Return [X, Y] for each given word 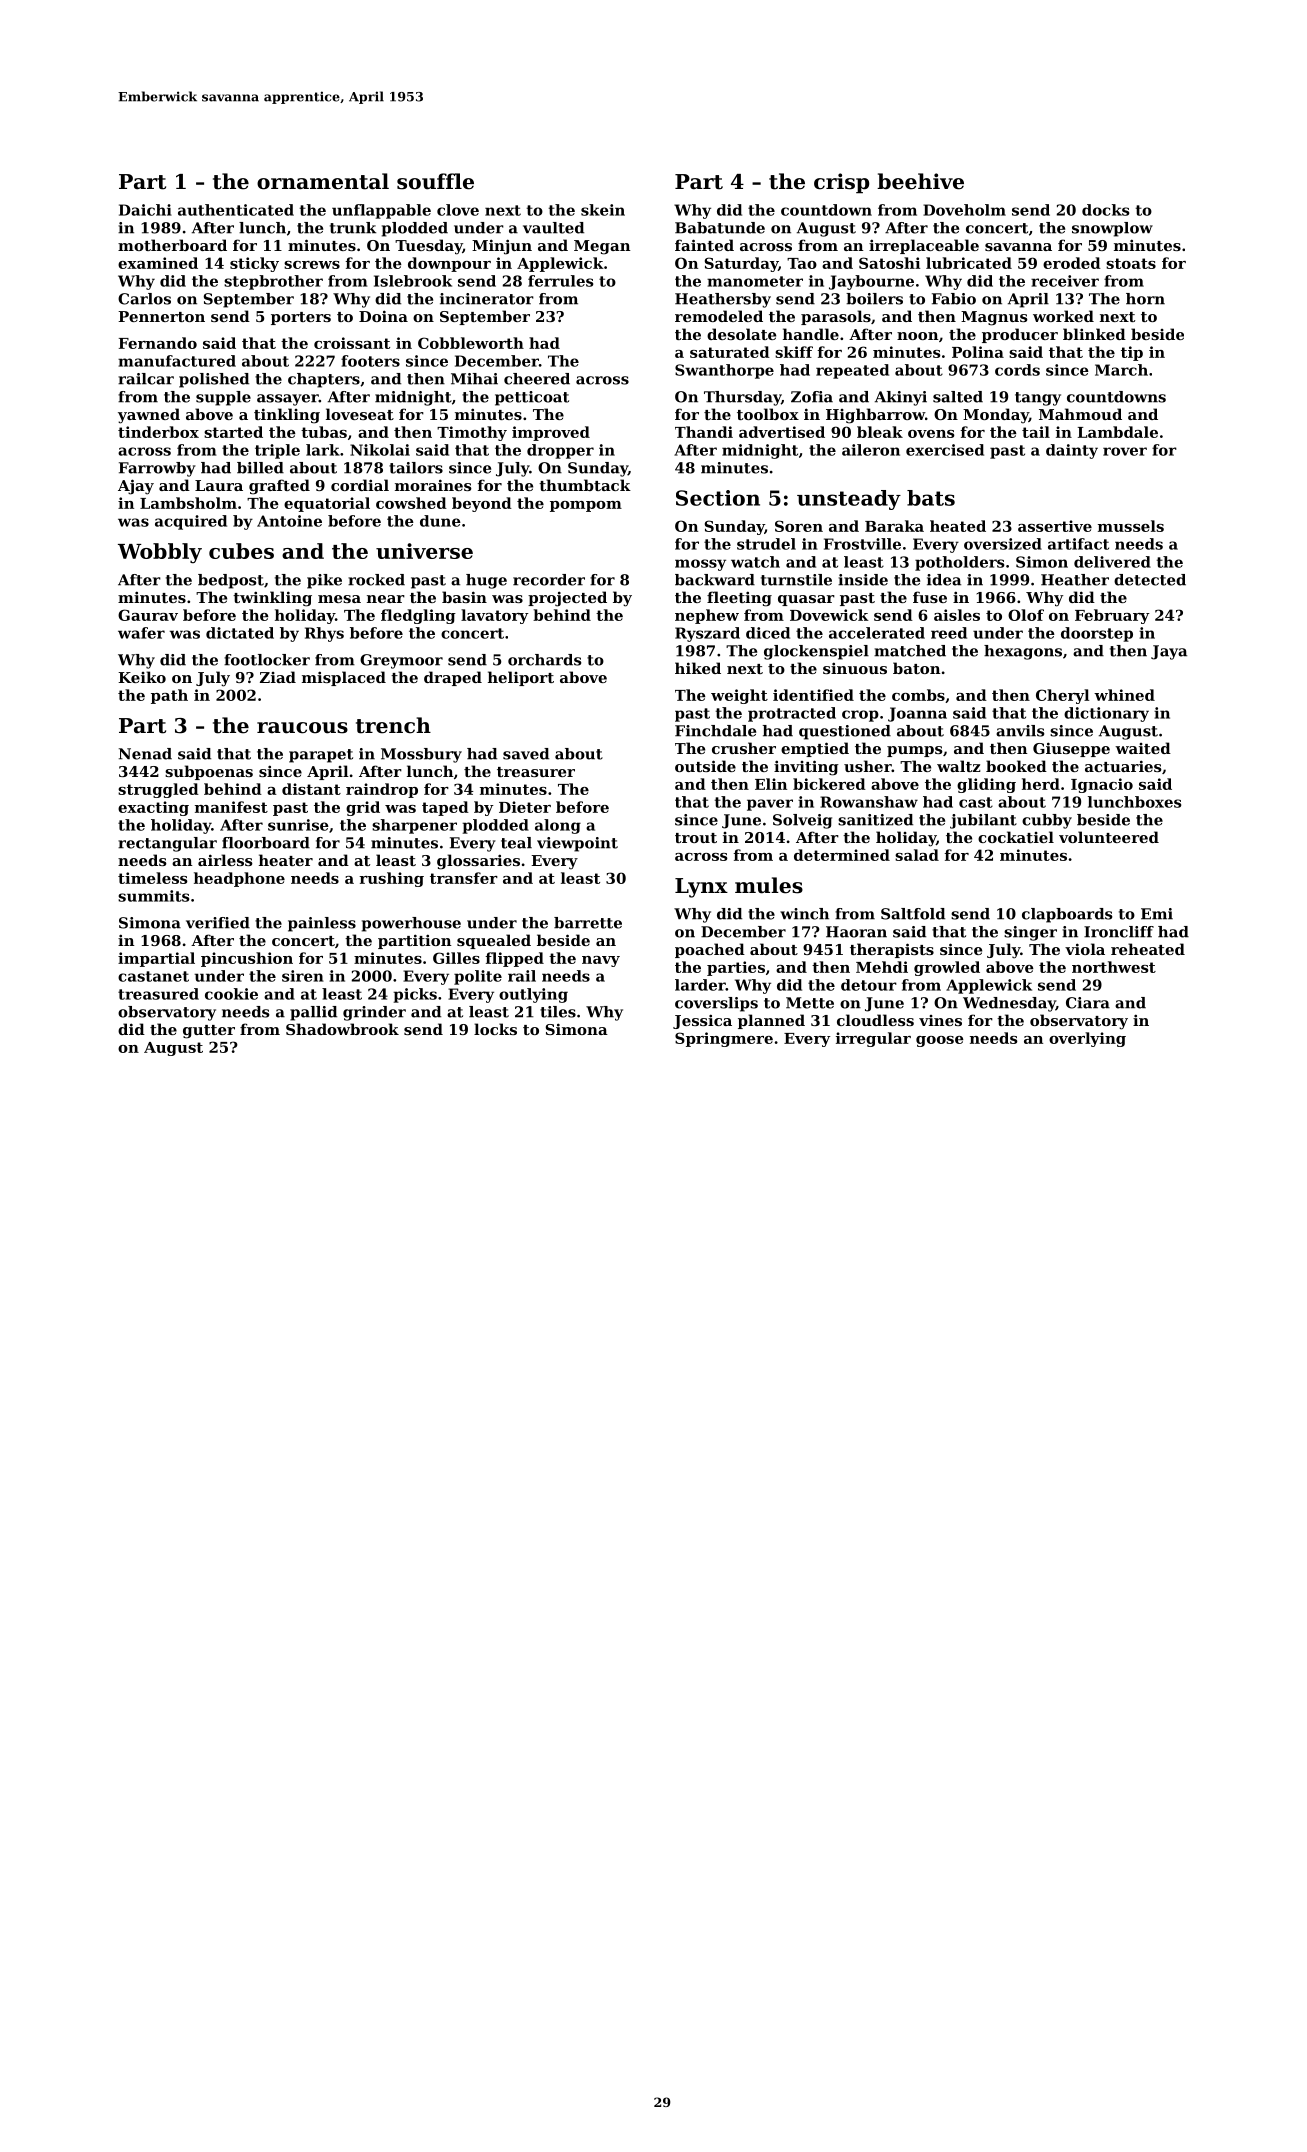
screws [312, 265]
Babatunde [720, 228]
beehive [920, 181]
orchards [544, 660]
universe [424, 551]
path [169, 696]
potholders [959, 563]
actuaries [1123, 766]
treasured [158, 994]
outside [705, 766]
